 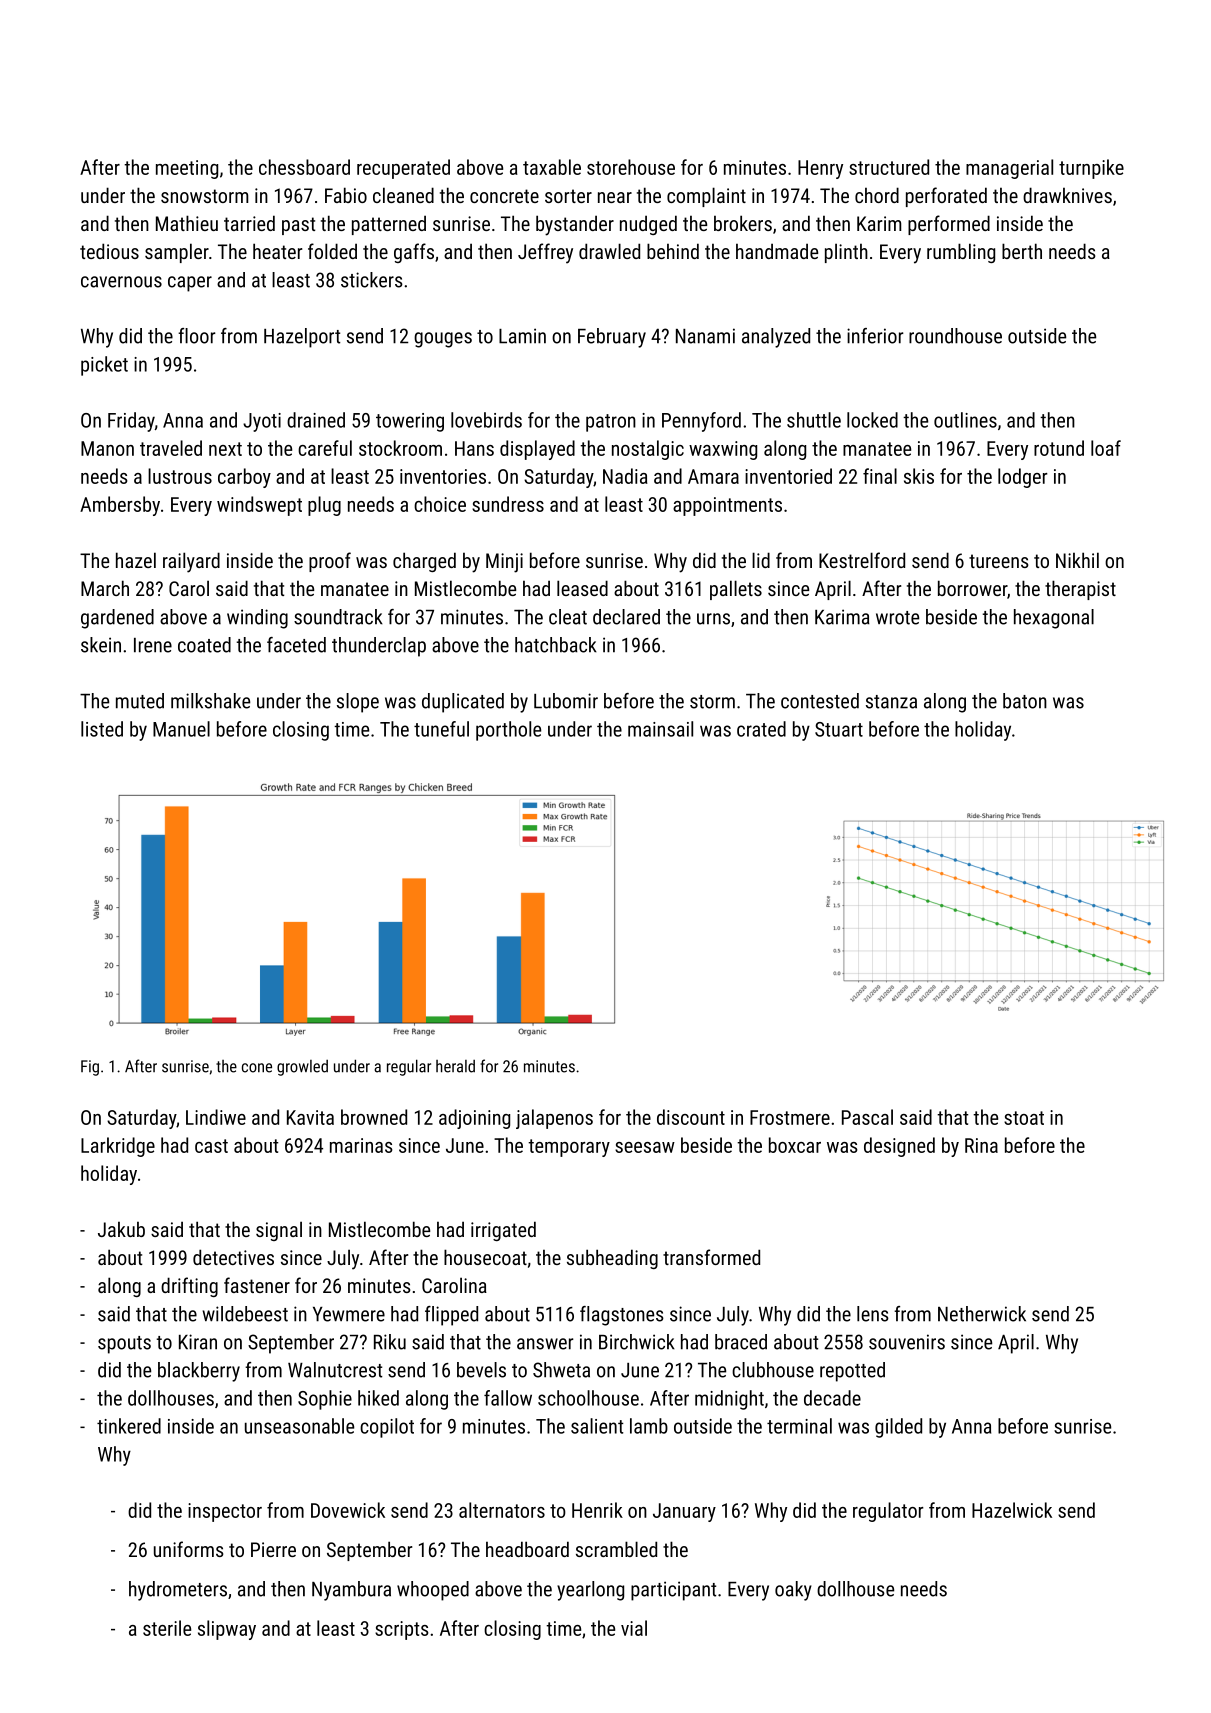 I want to click on slipway, so click(x=227, y=1630).
